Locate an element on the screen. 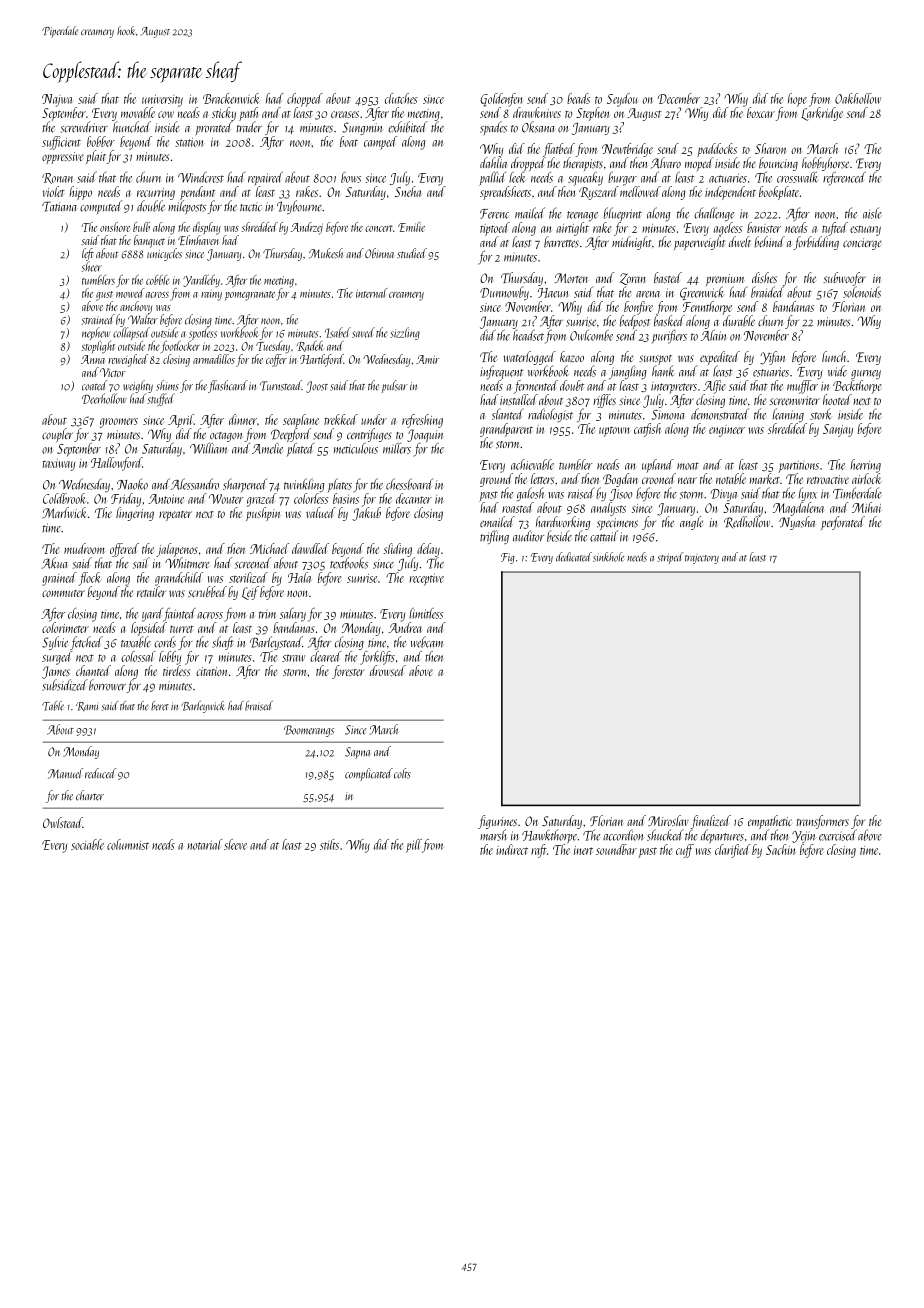 The image size is (924, 1308). columnist is located at coordinates (128, 844).
